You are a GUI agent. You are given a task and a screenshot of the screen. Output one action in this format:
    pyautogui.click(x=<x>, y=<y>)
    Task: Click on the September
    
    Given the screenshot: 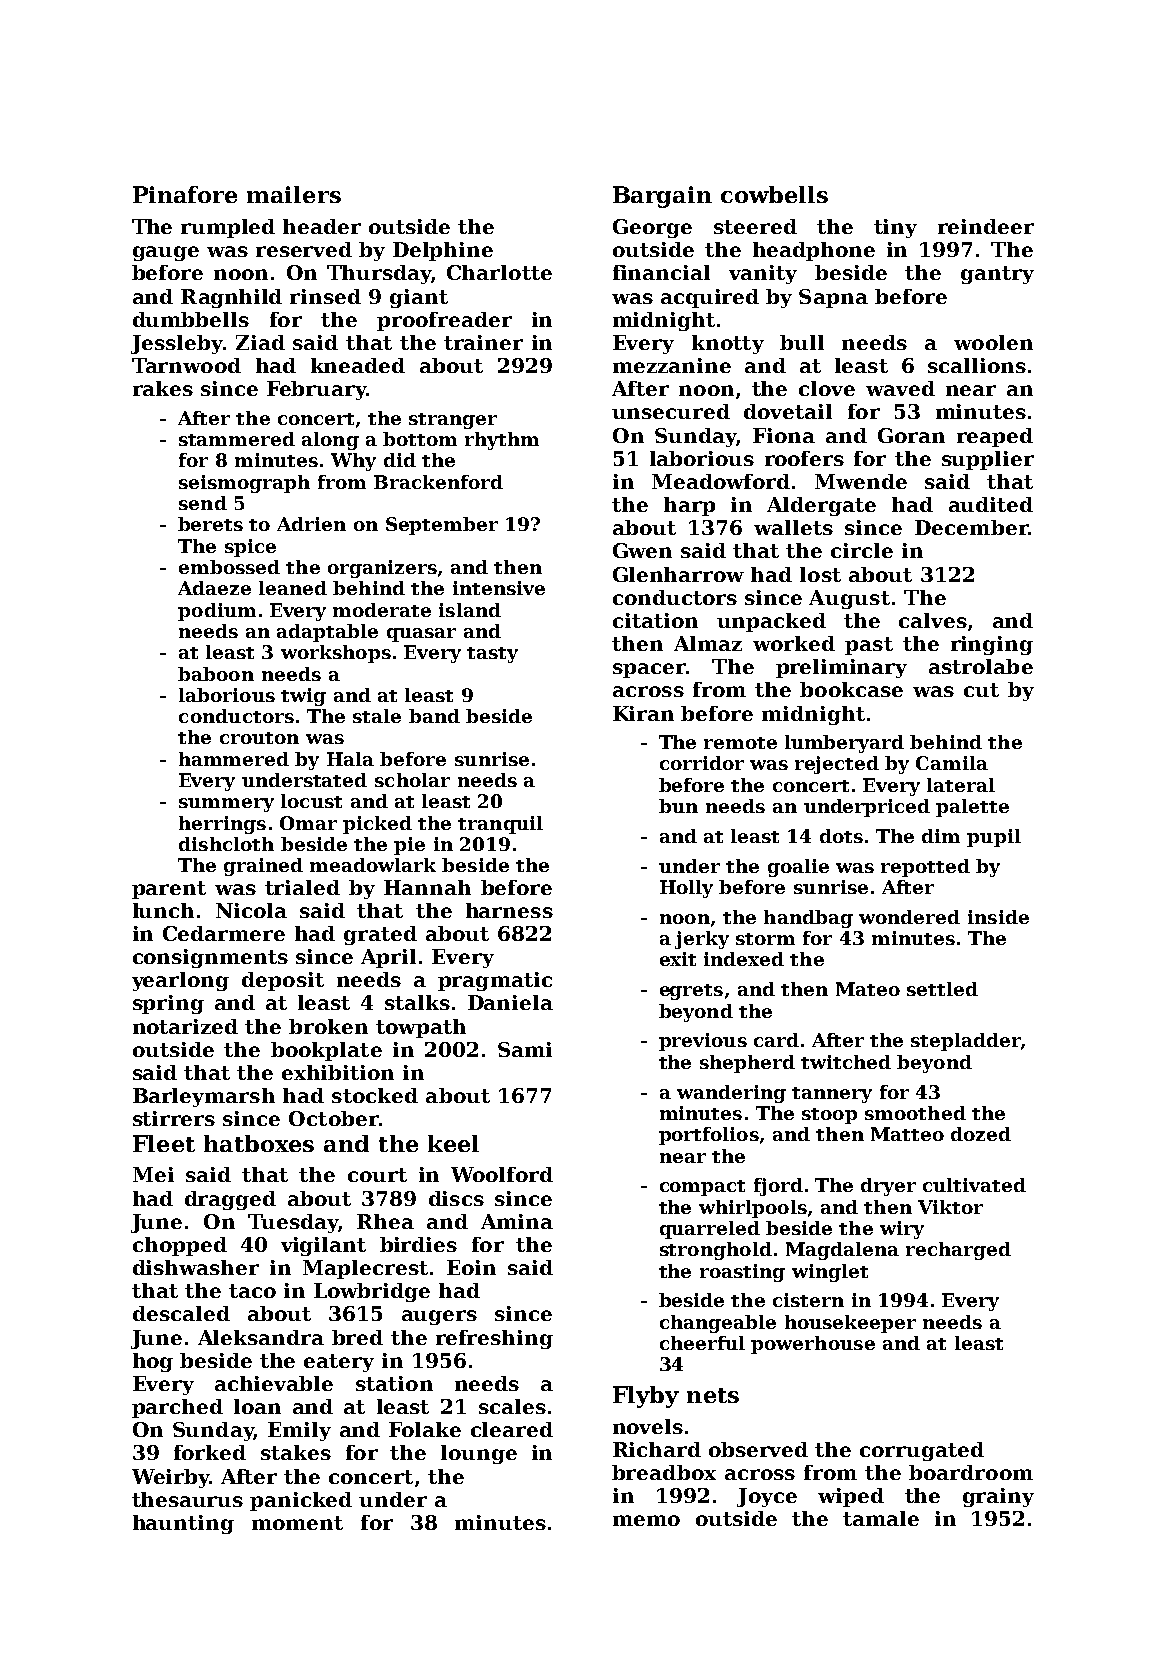 What is the action you would take?
    pyautogui.click(x=442, y=526)
